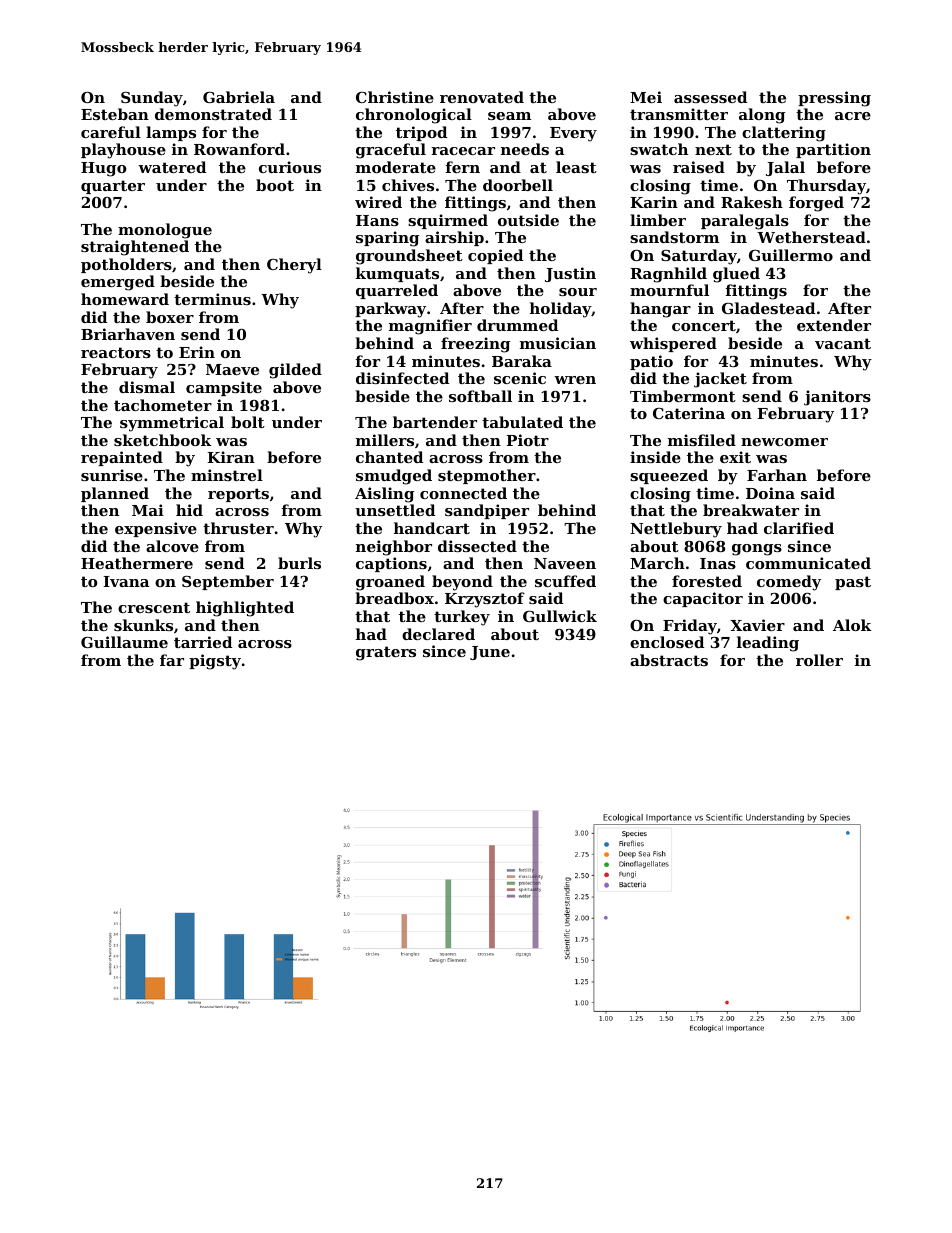  What do you see at coordinates (517, 325) in the page?
I see `drummed` at bounding box center [517, 325].
